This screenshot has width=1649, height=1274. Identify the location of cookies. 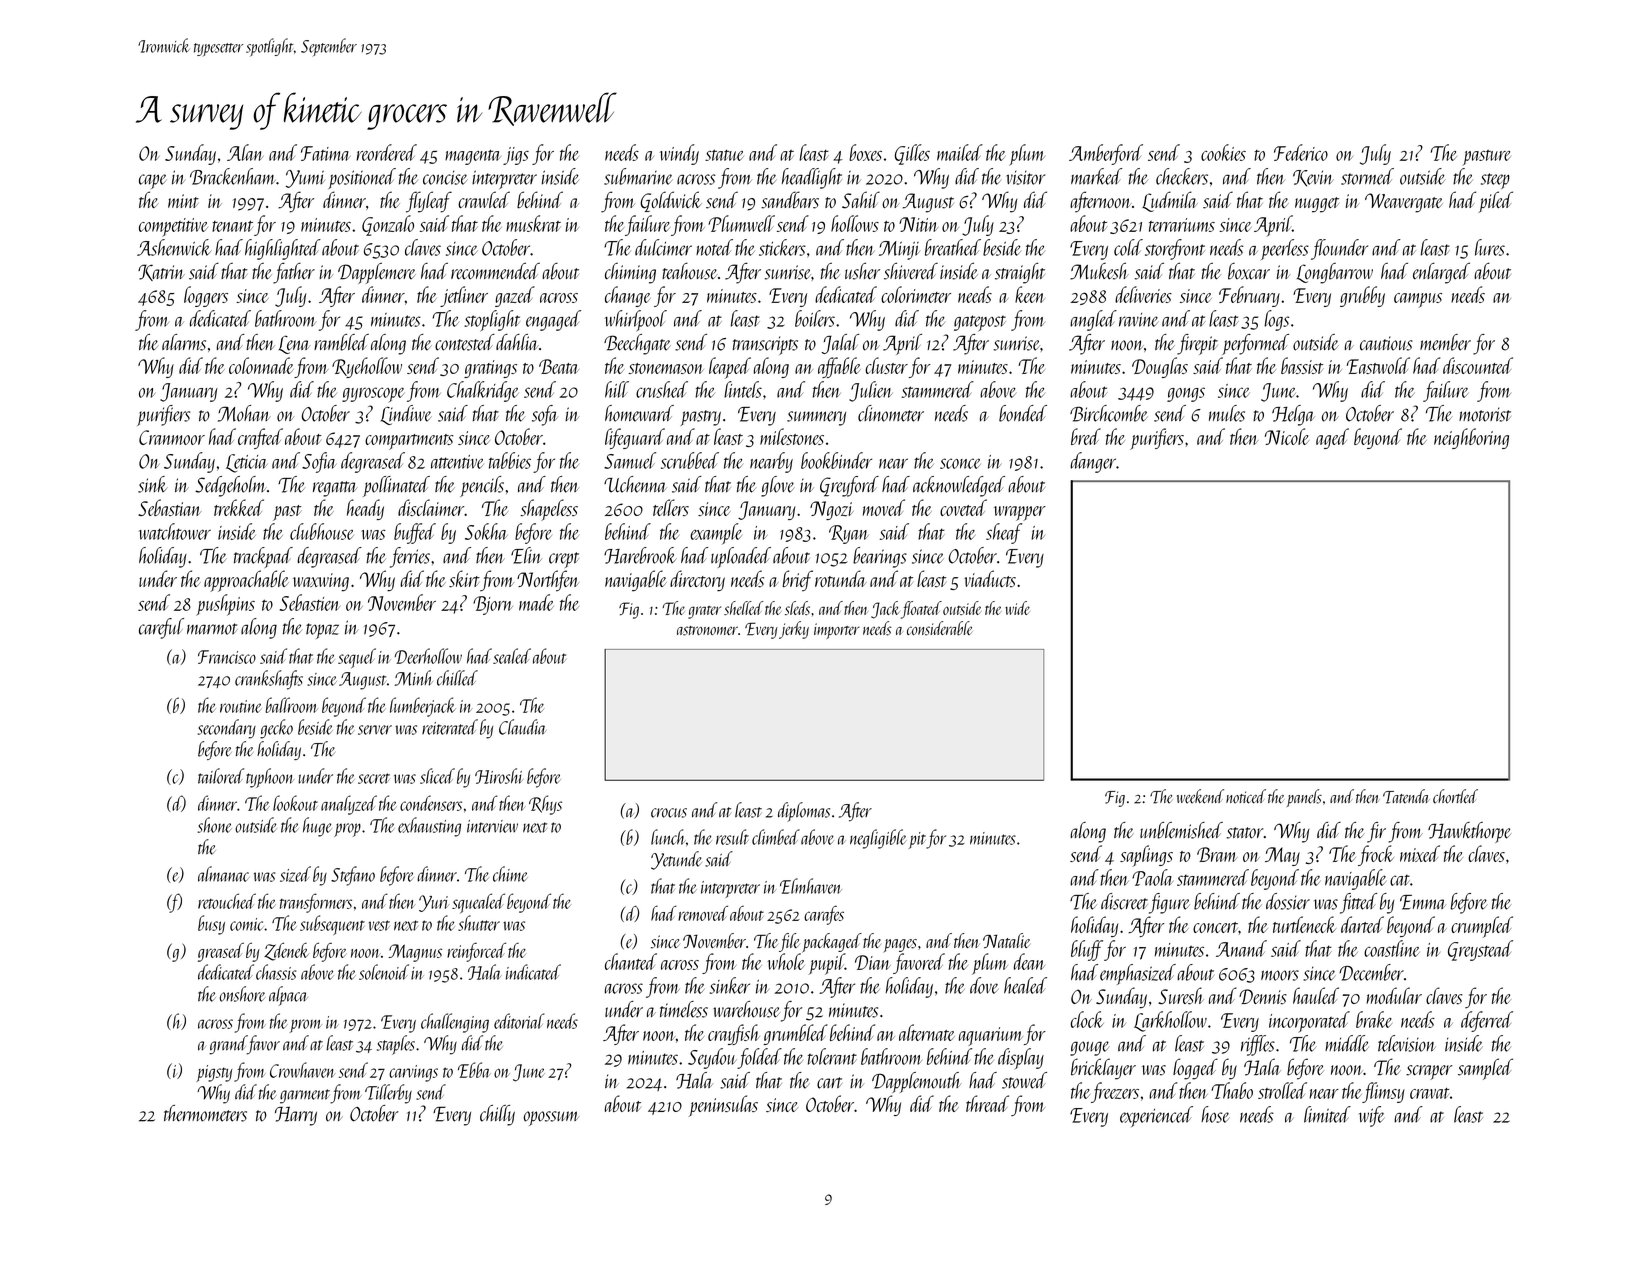
(1223, 152).
